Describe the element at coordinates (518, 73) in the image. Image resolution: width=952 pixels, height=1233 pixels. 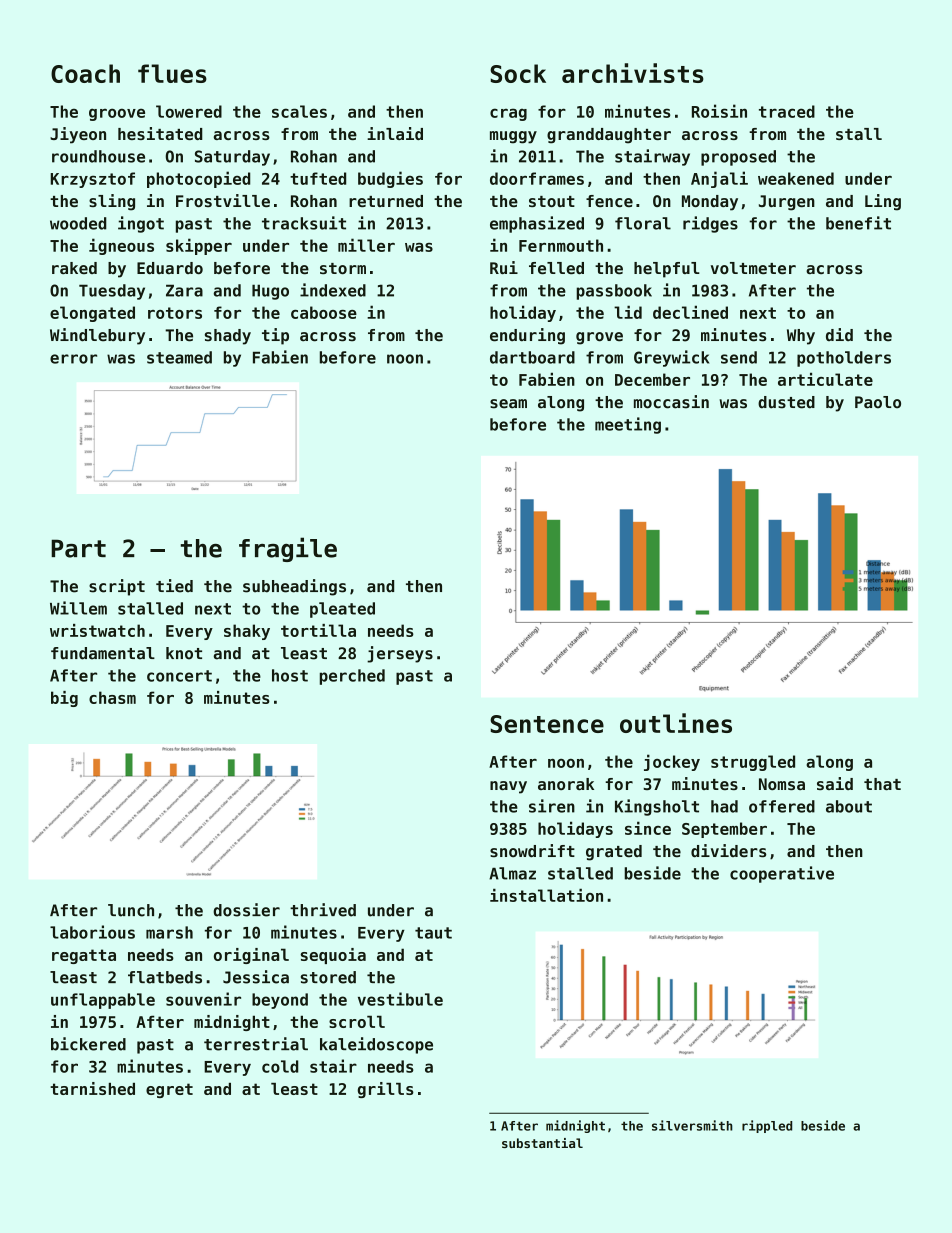
I see `Sock` at that location.
